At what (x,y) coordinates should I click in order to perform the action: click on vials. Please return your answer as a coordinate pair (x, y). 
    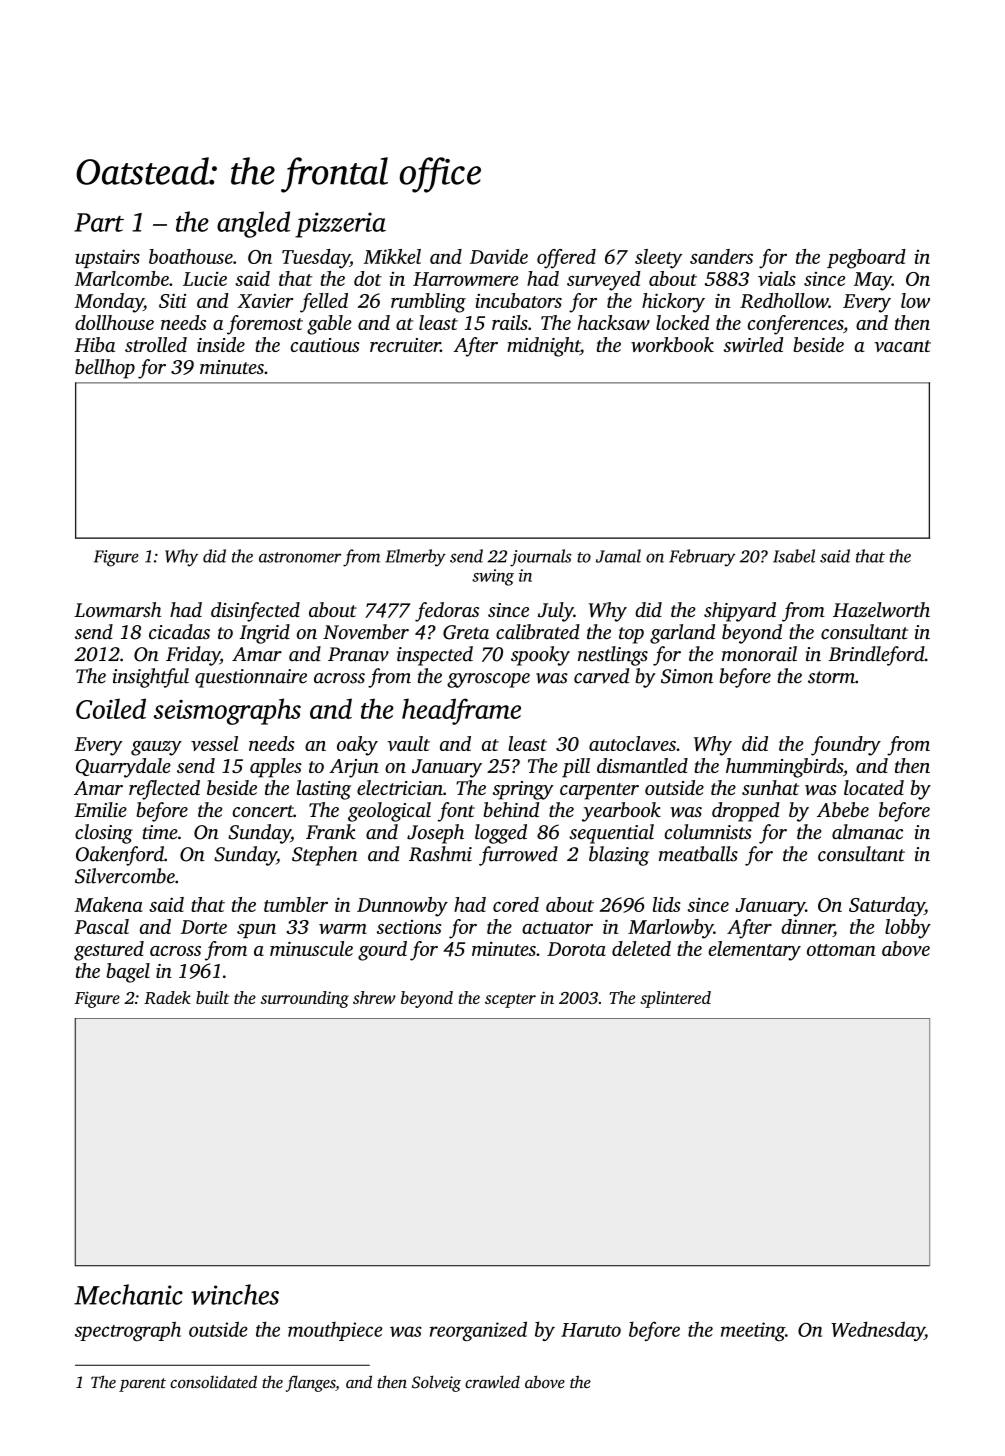
    Looking at the image, I should click on (777, 278).
